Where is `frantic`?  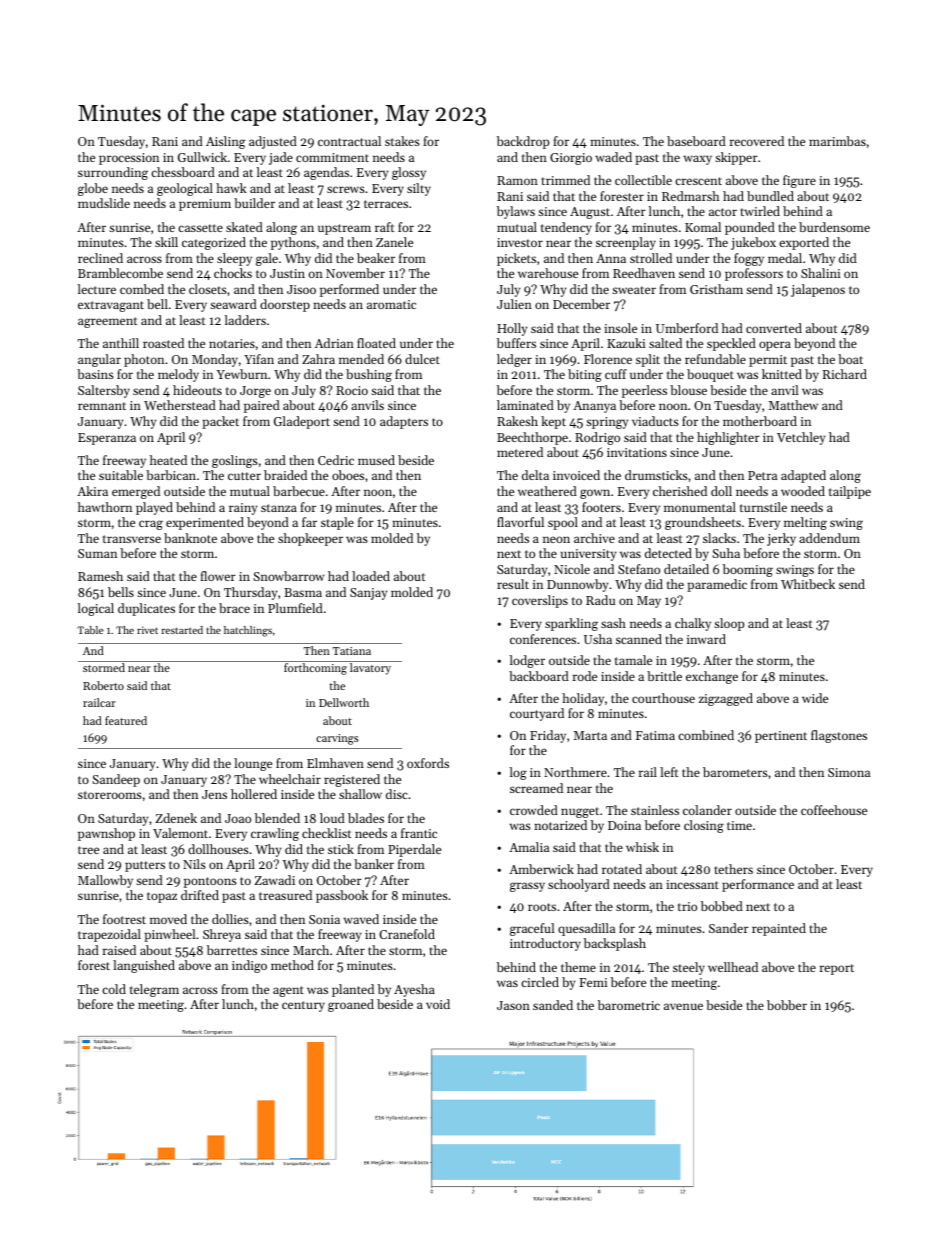 frantic is located at coordinates (419, 833).
